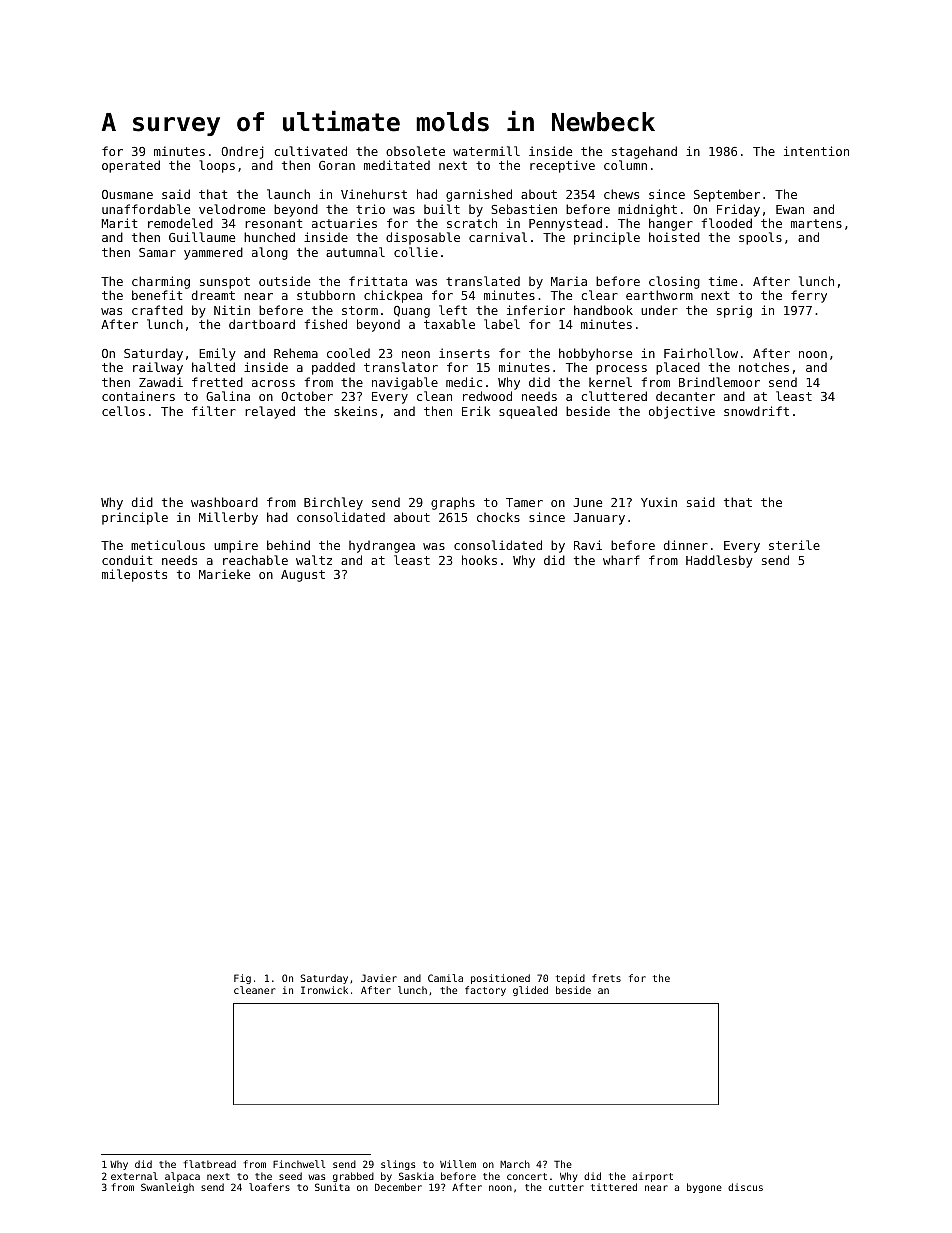 Image resolution: width=952 pixels, height=1233 pixels. I want to click on discus, so click(745, 1187).
